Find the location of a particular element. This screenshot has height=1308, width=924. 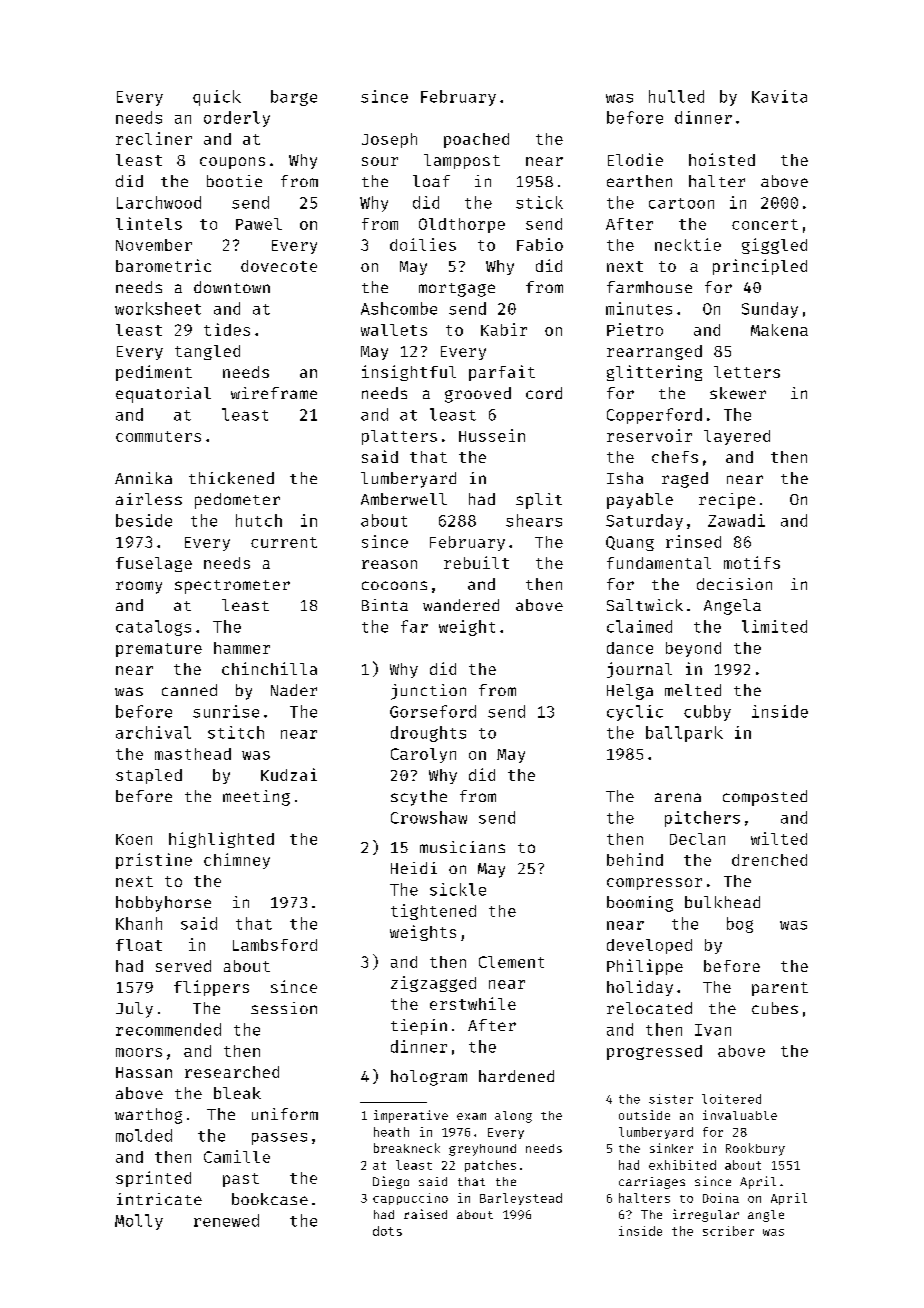

Fabio is located at coordinates (540, 244).
